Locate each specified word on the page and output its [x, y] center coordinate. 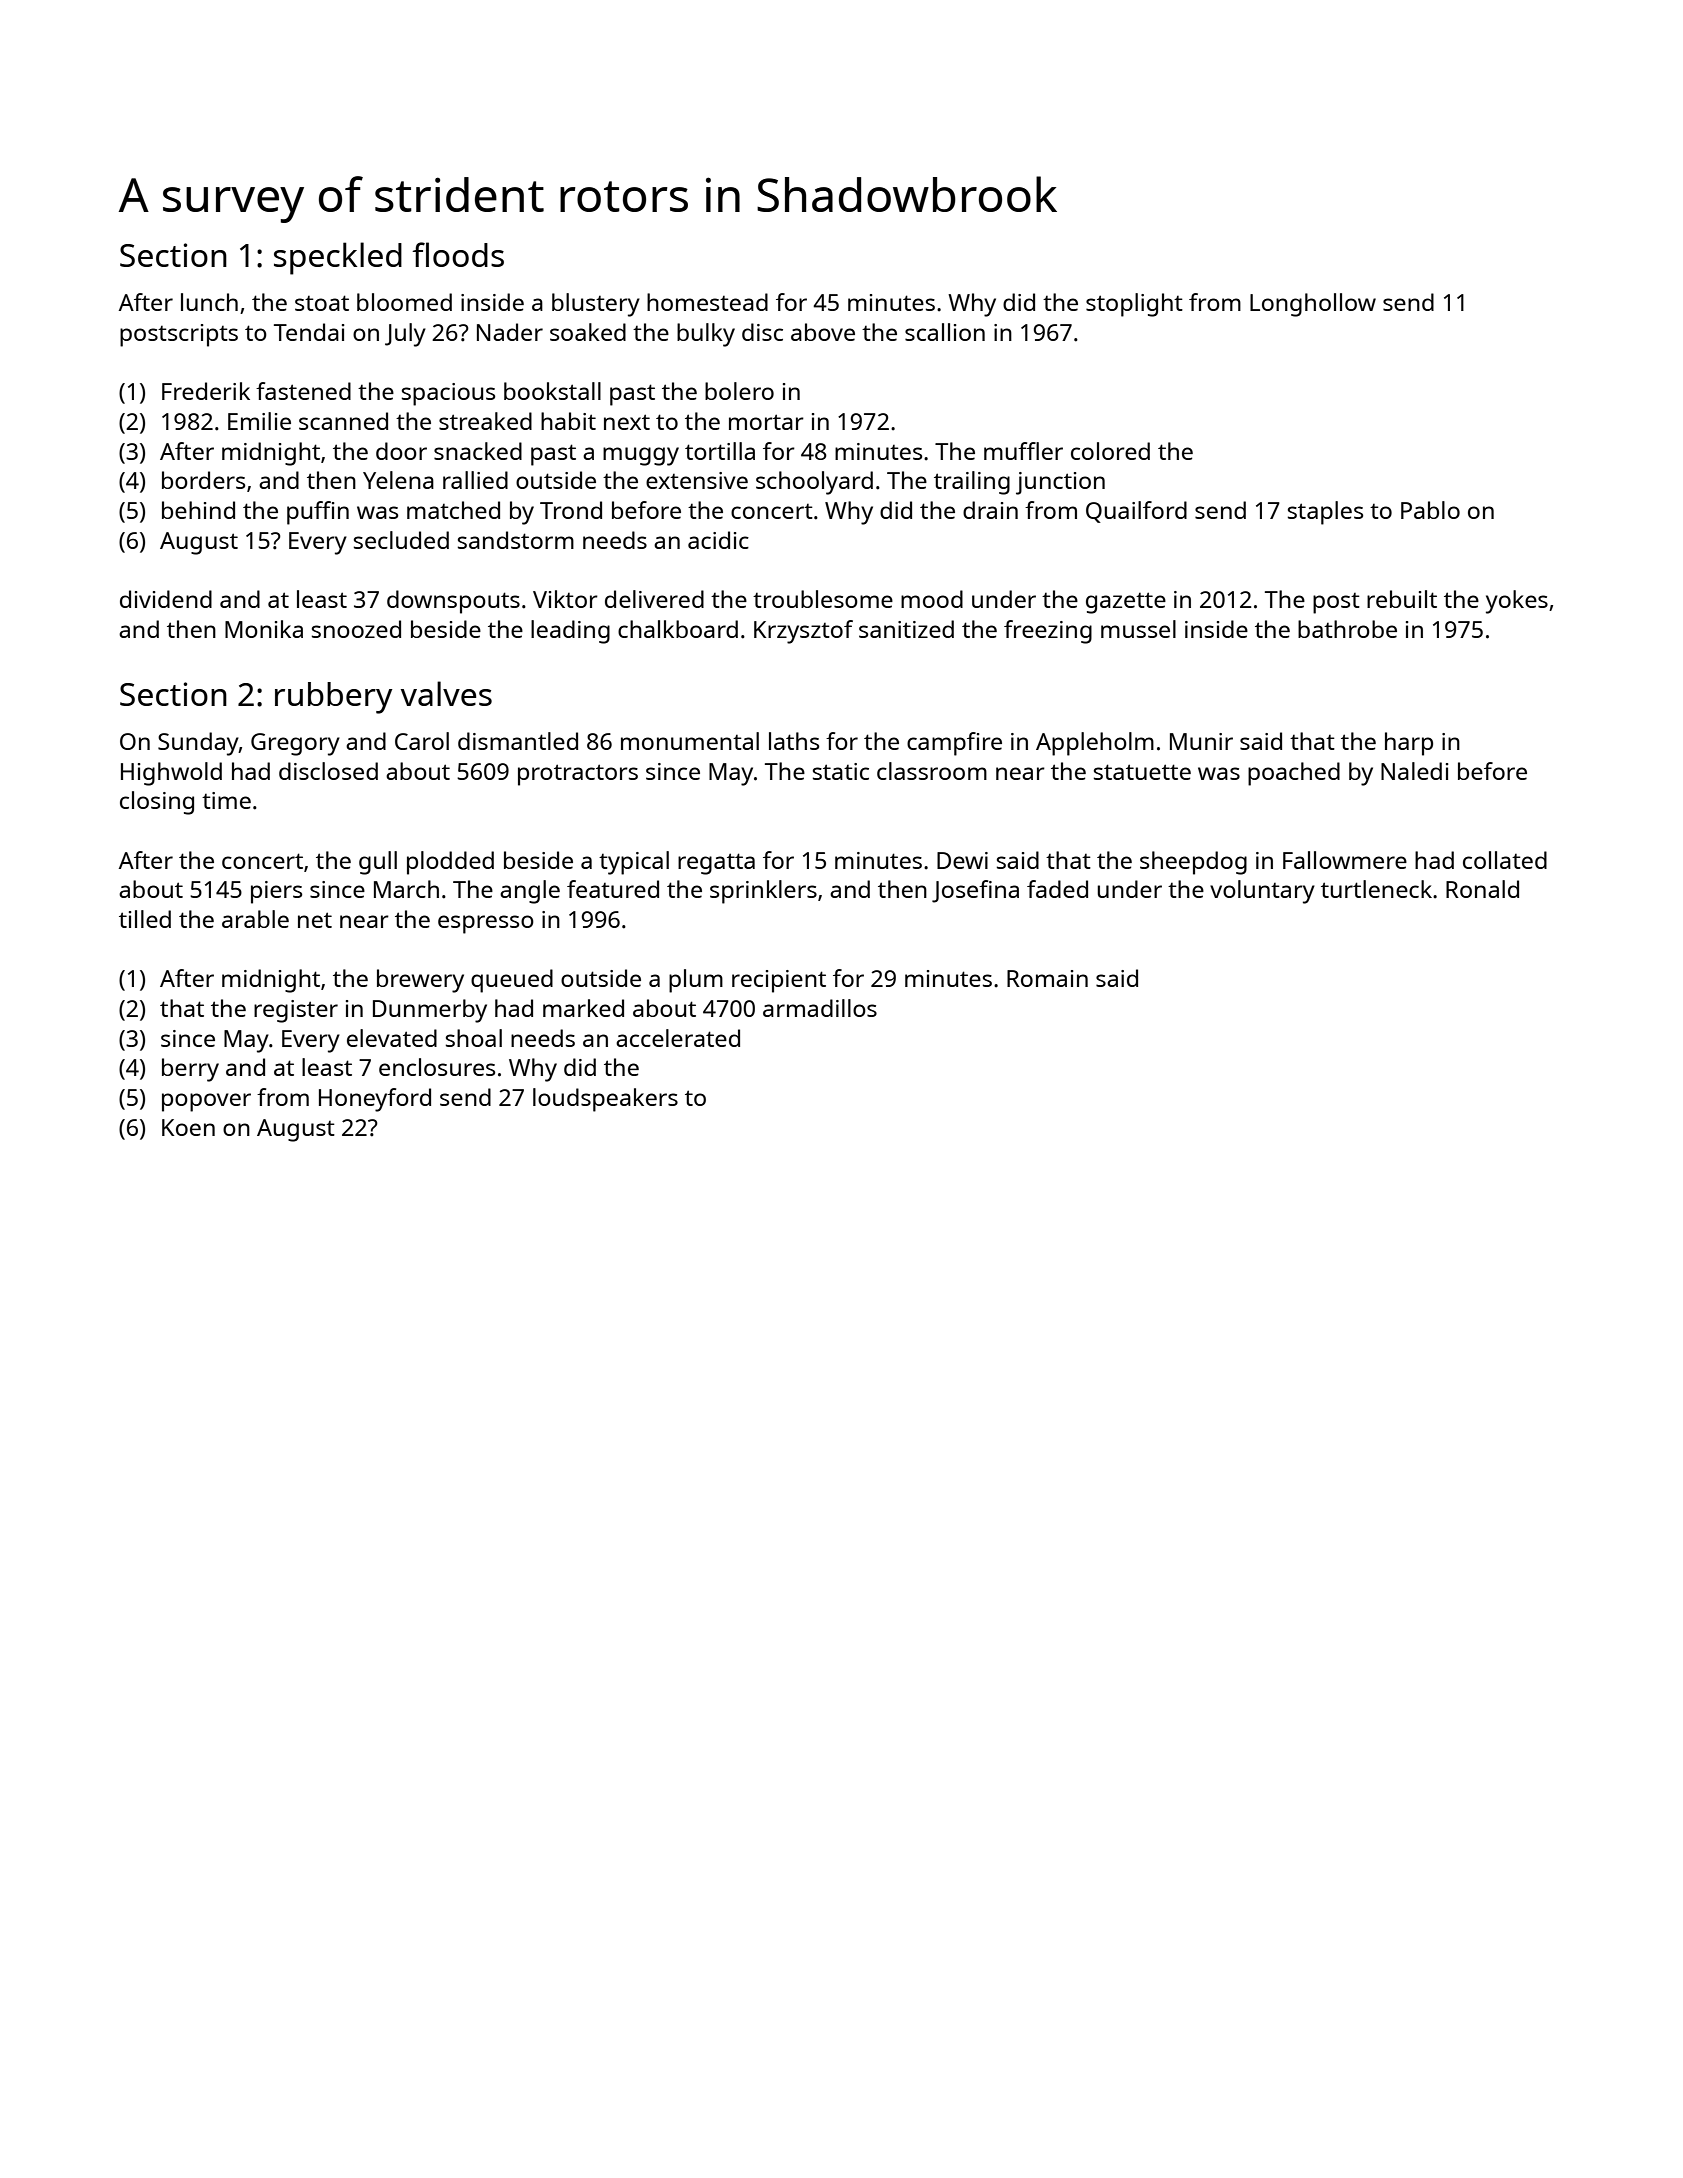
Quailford [1136, 512]
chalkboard [678, 629]
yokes [1517, 602]
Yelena [398, 480]
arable [255, 919]
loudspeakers [605, 1100]
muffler [1023, 451]
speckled [338, 258]
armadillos [820, 1008]
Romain [1047, 978]
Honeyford [375, 1100]
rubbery [333, 698]
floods [458, 254]
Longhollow [1313, 305]
